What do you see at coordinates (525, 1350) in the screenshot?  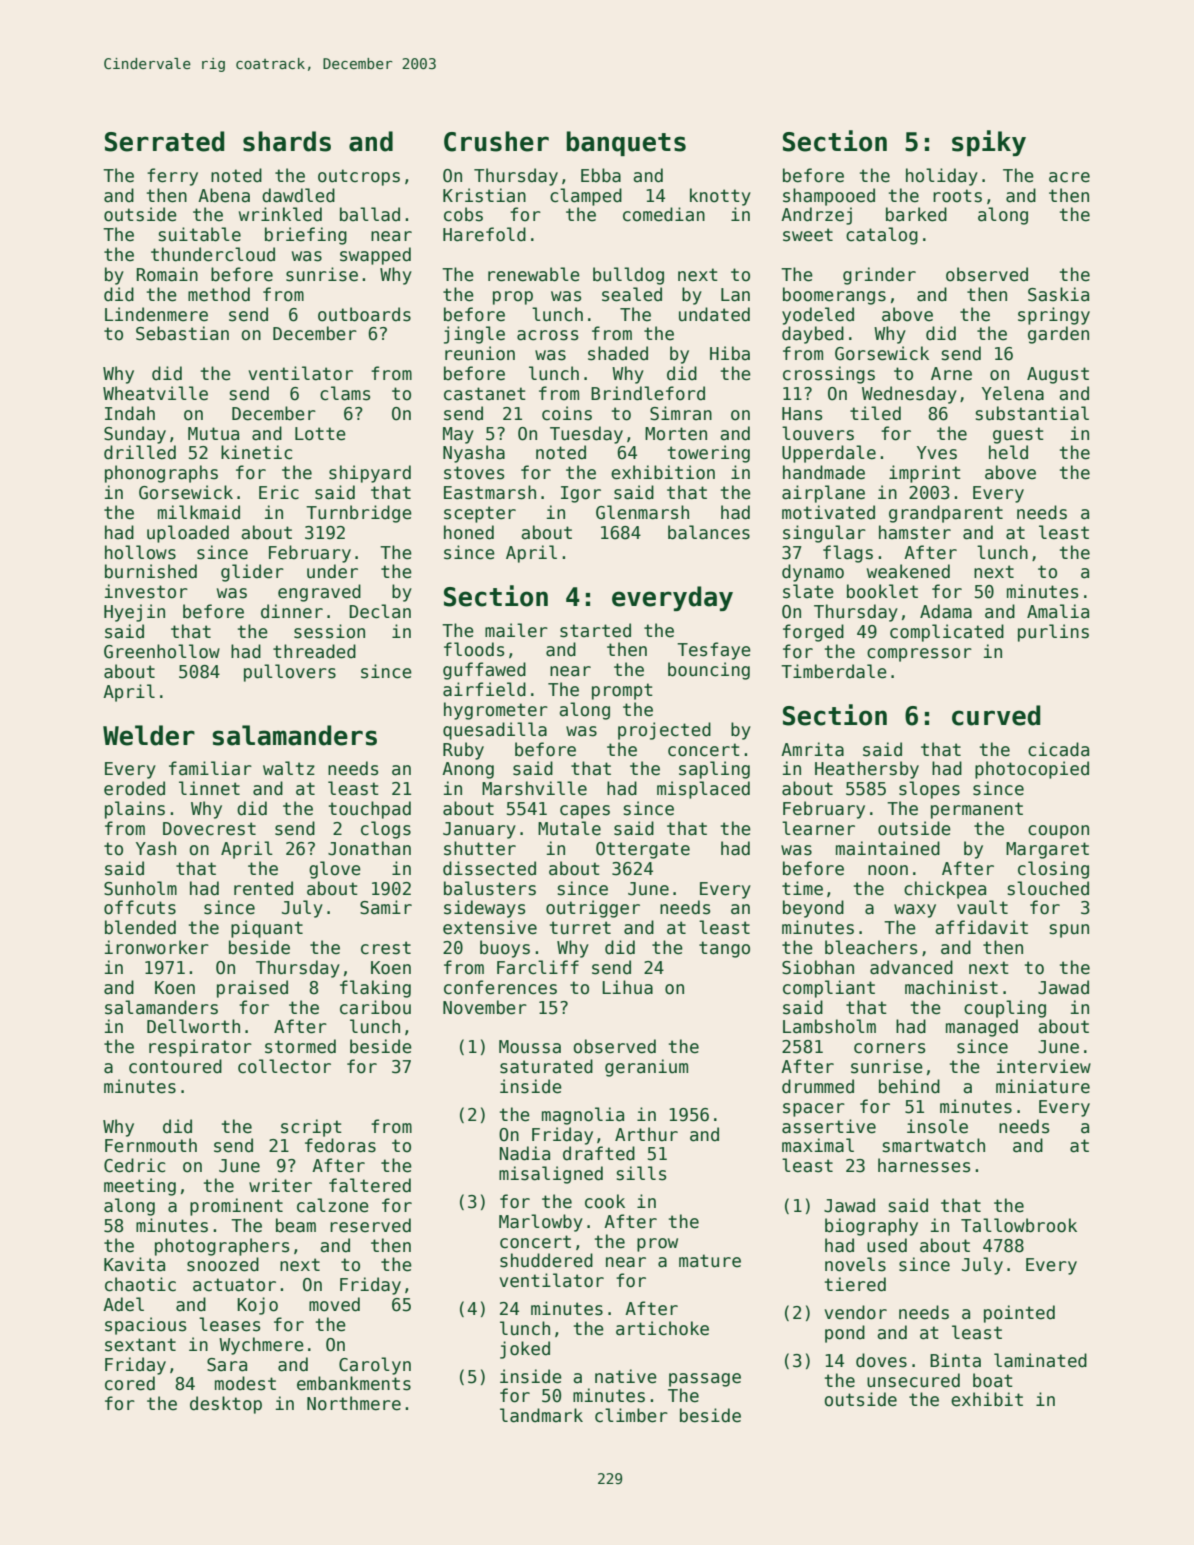 I see `joked` at bounding box center [525, 1350].
